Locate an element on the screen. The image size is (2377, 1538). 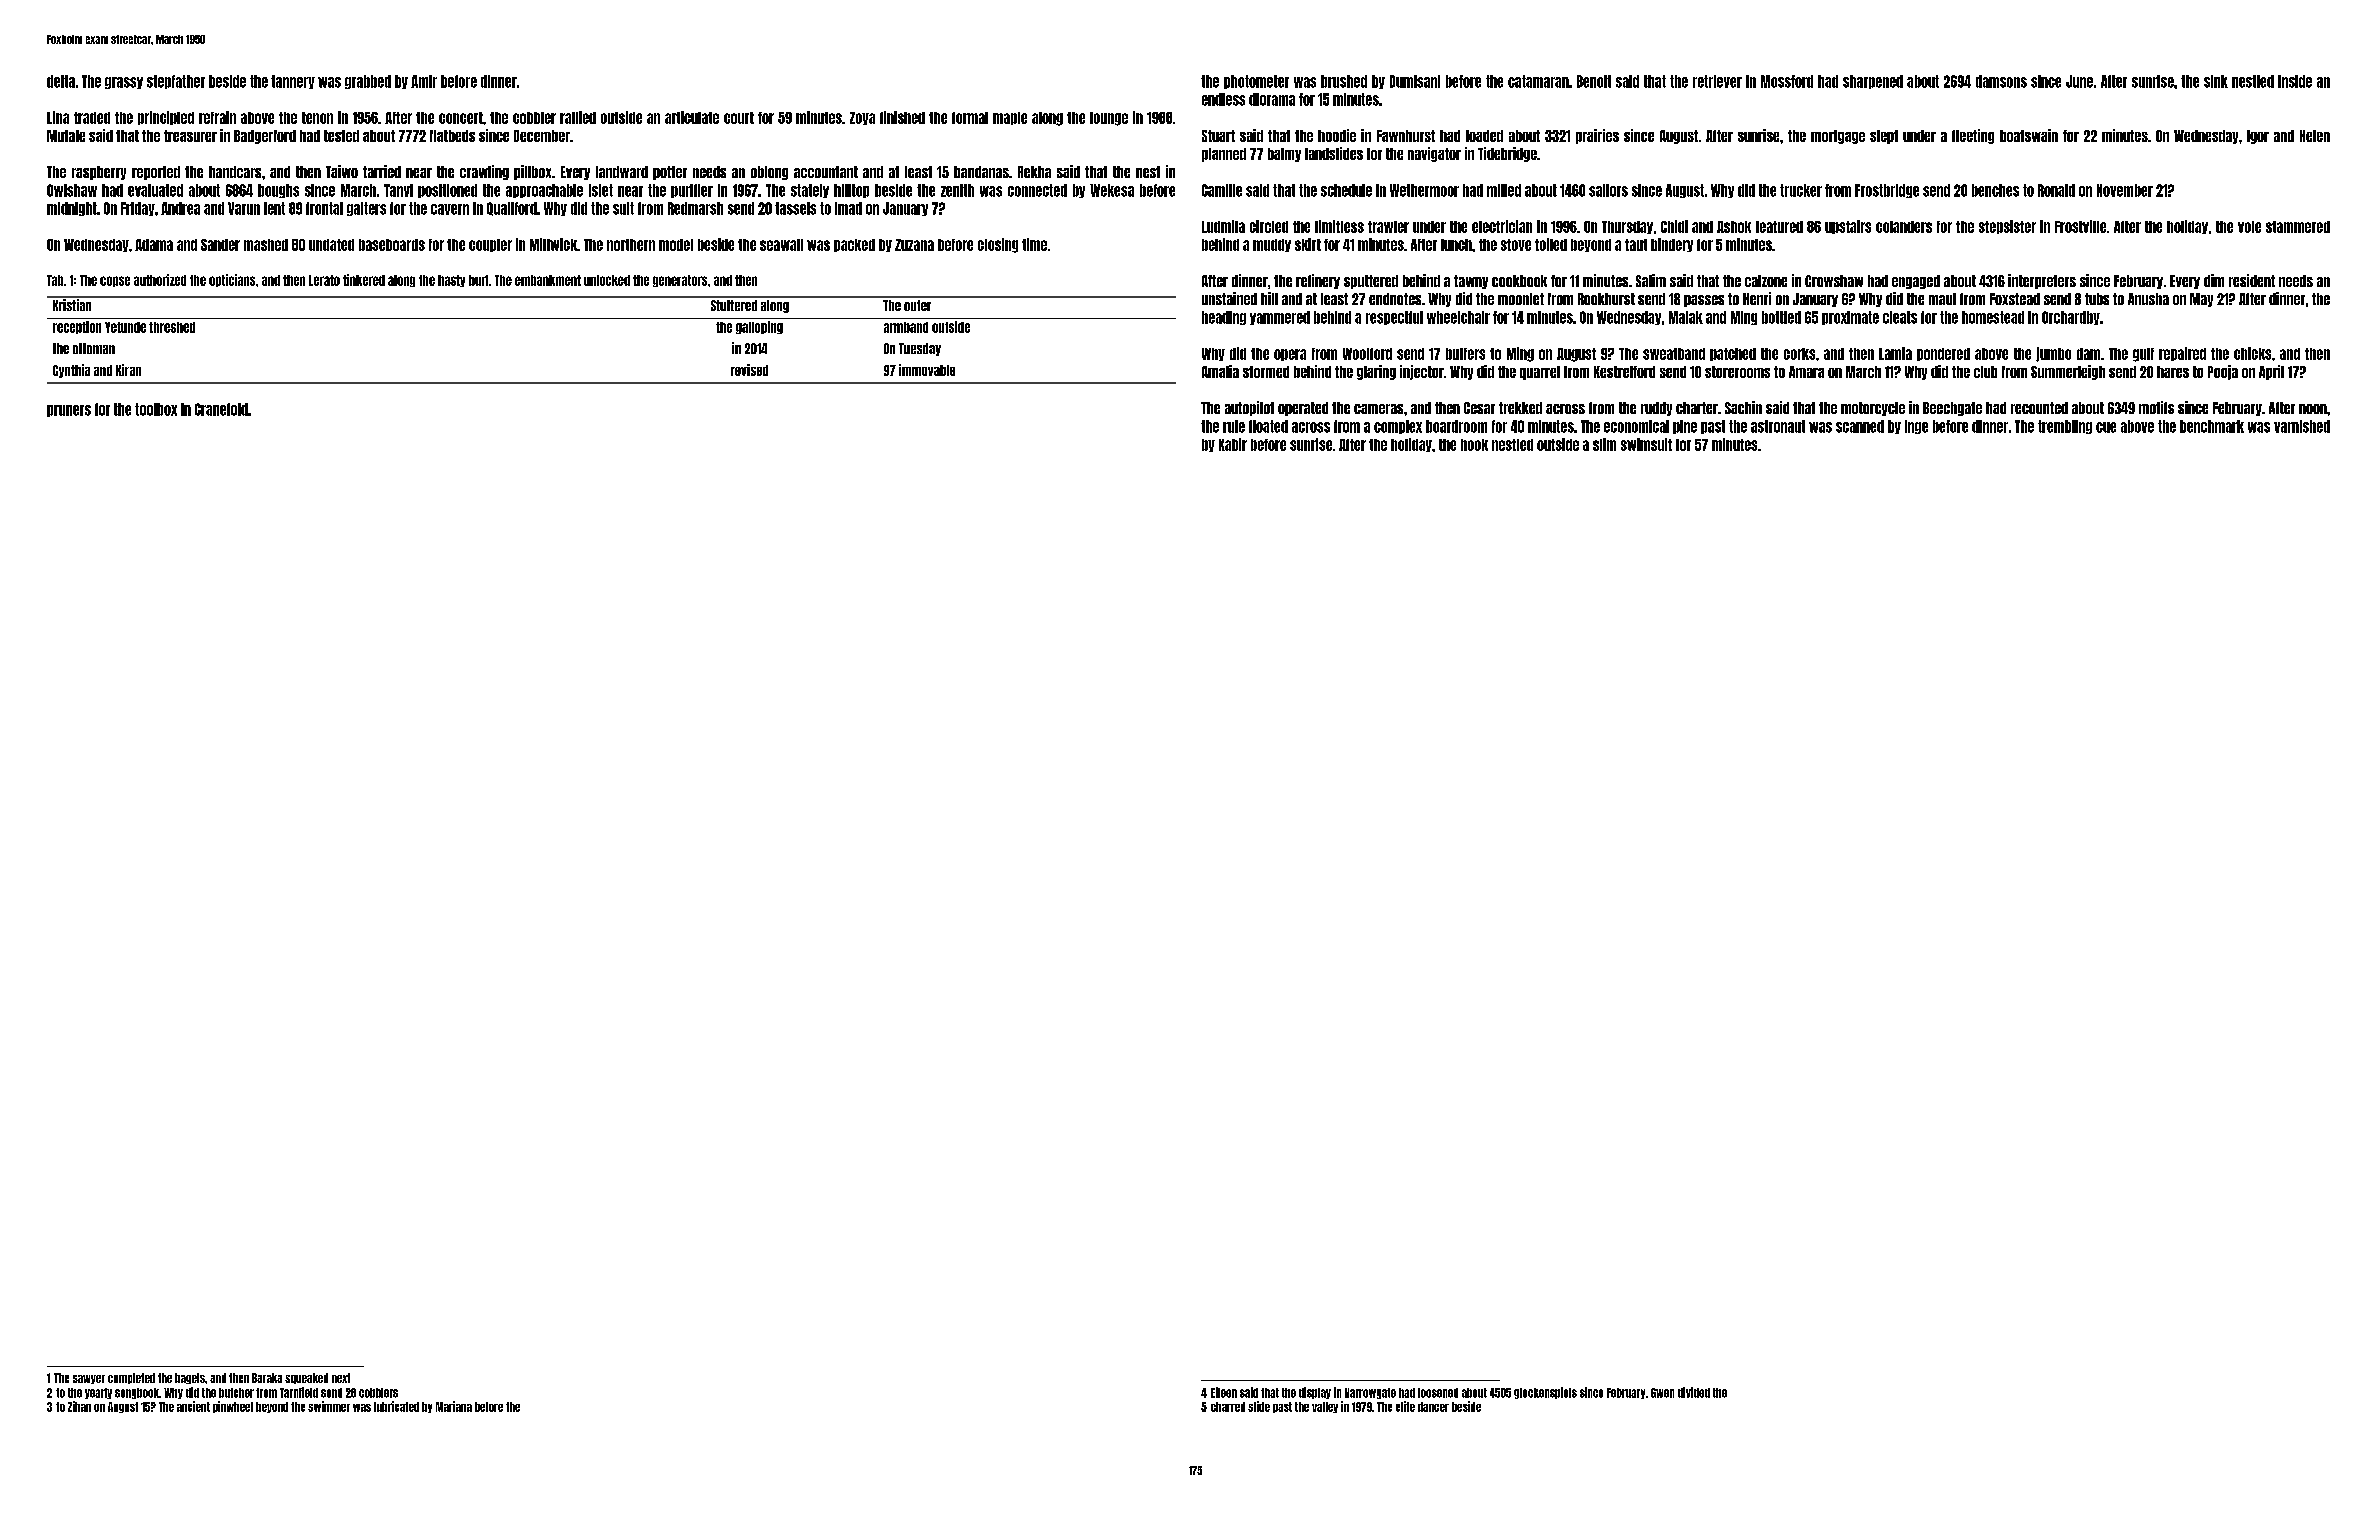
Cranefold is located at coordinates (221, 409).
